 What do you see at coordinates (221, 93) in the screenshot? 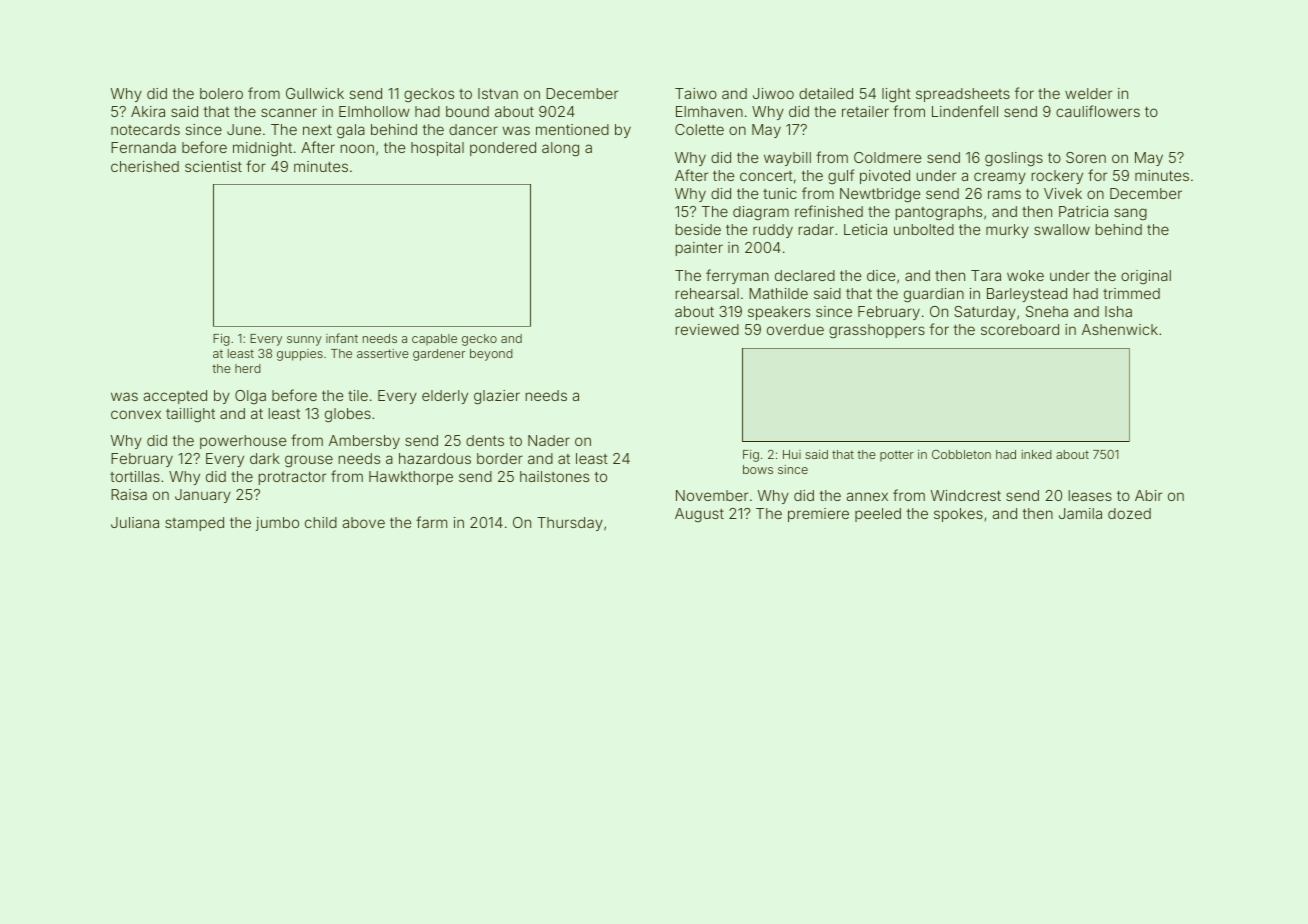
I see `bolero` at bounding box center [221, 93].
